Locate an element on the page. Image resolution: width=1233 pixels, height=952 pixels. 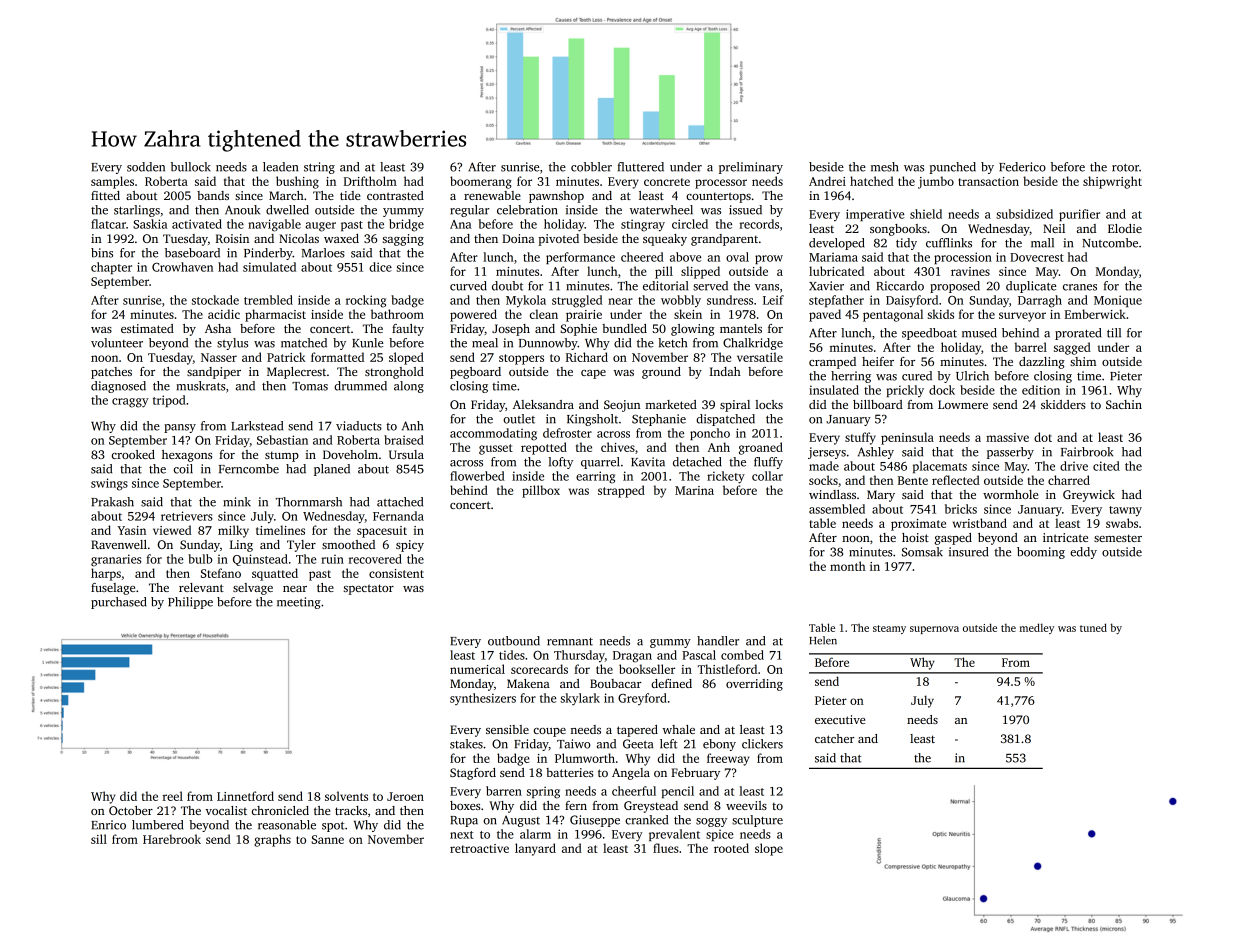
craggy is located at coordinates (130, 403).
